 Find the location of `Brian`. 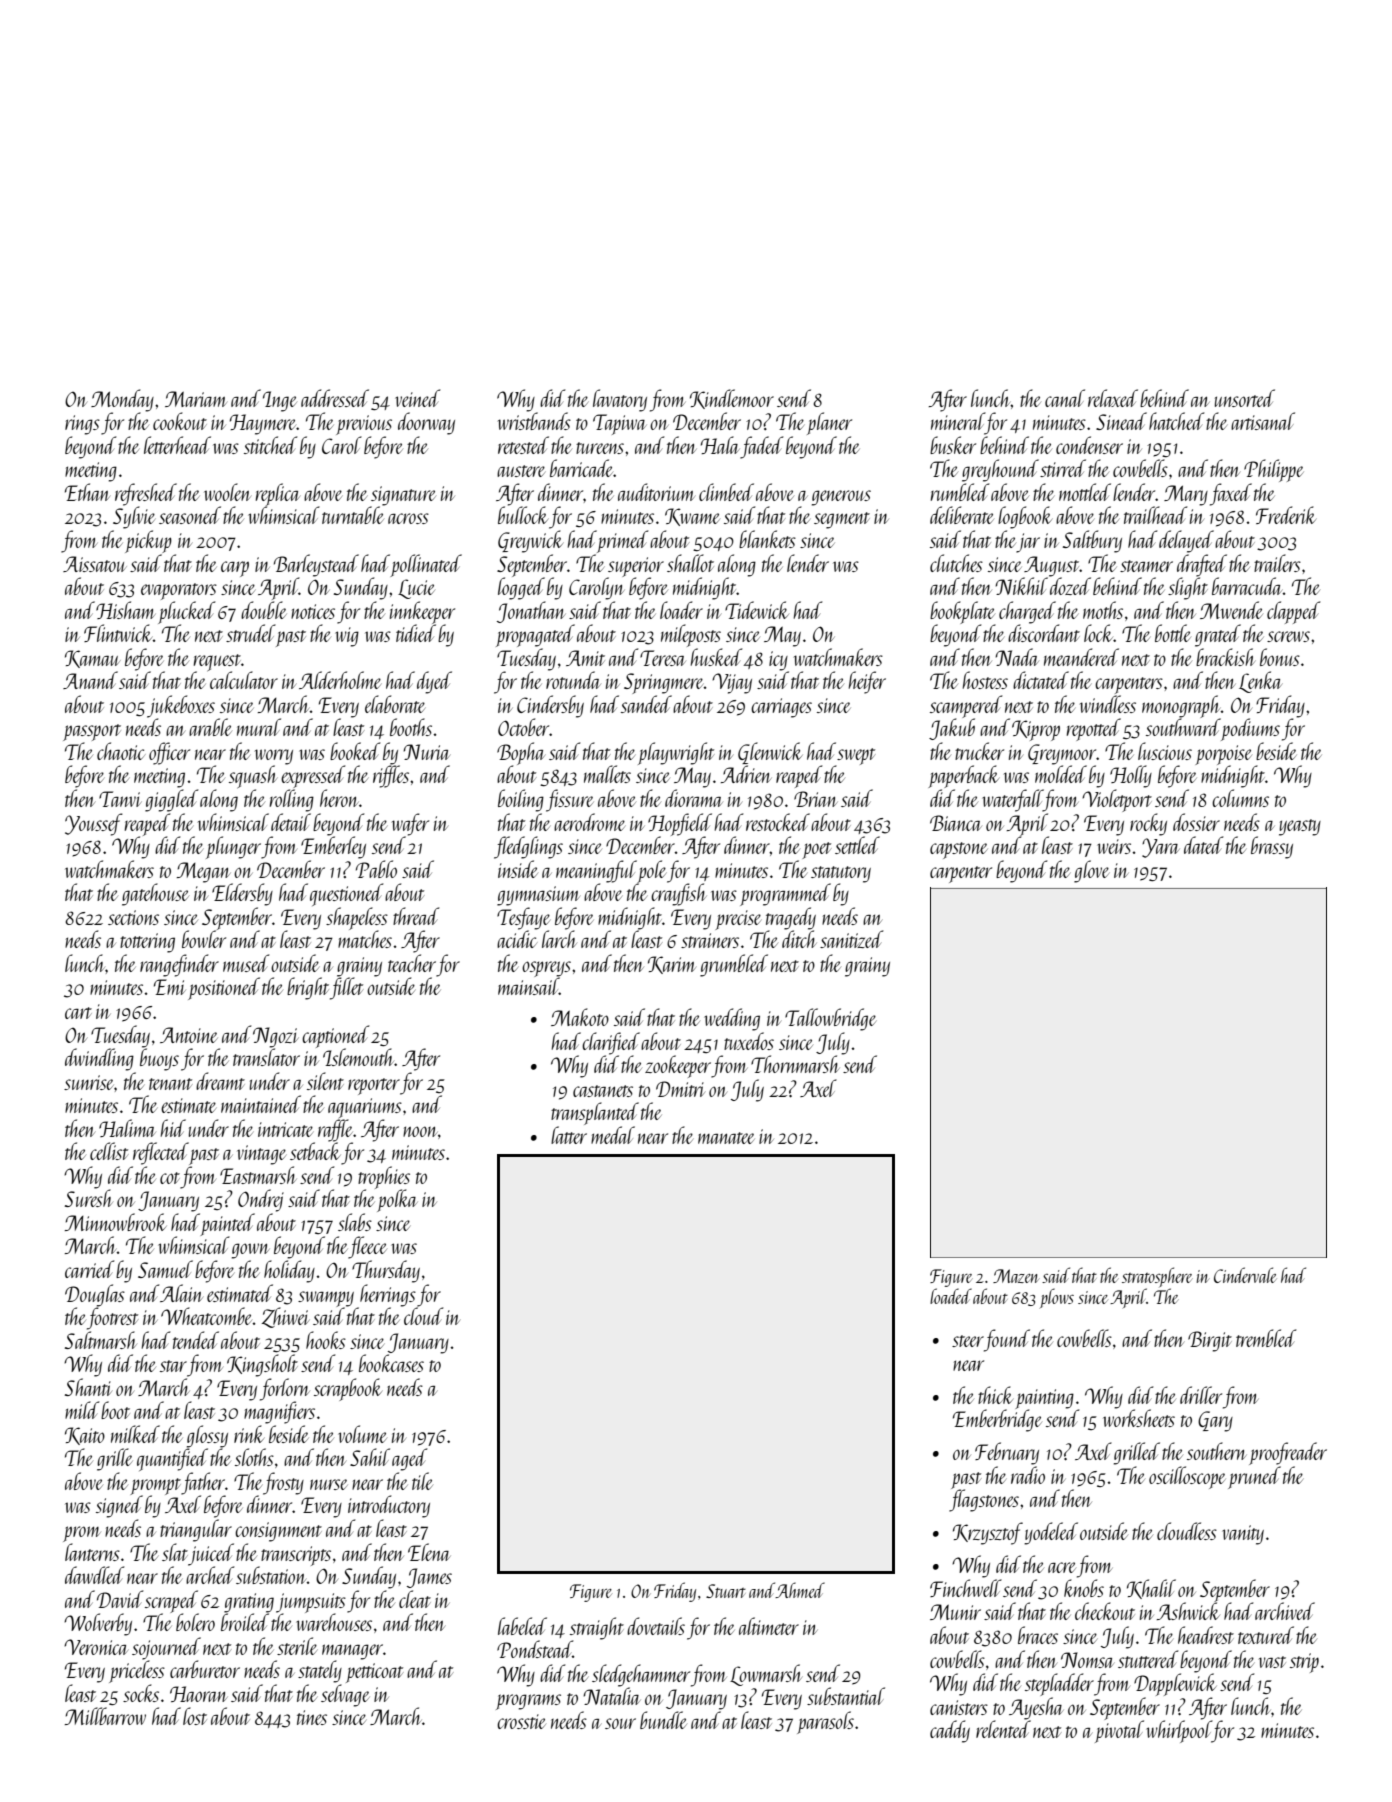

Brian is located at coordinates (815, 799).
